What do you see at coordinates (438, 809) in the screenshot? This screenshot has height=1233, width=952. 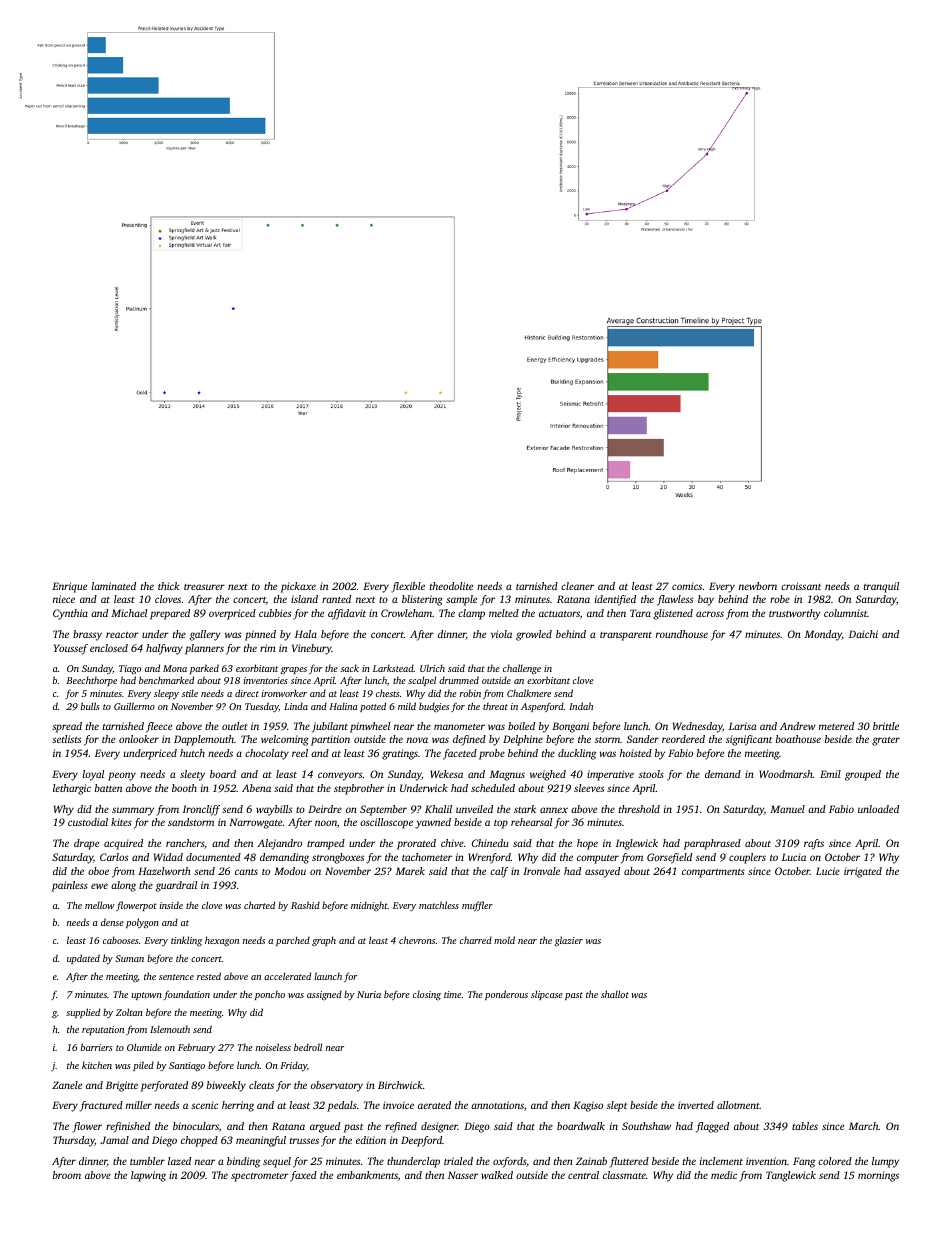 I see `Khalil` at bounding box center [438, 809].
